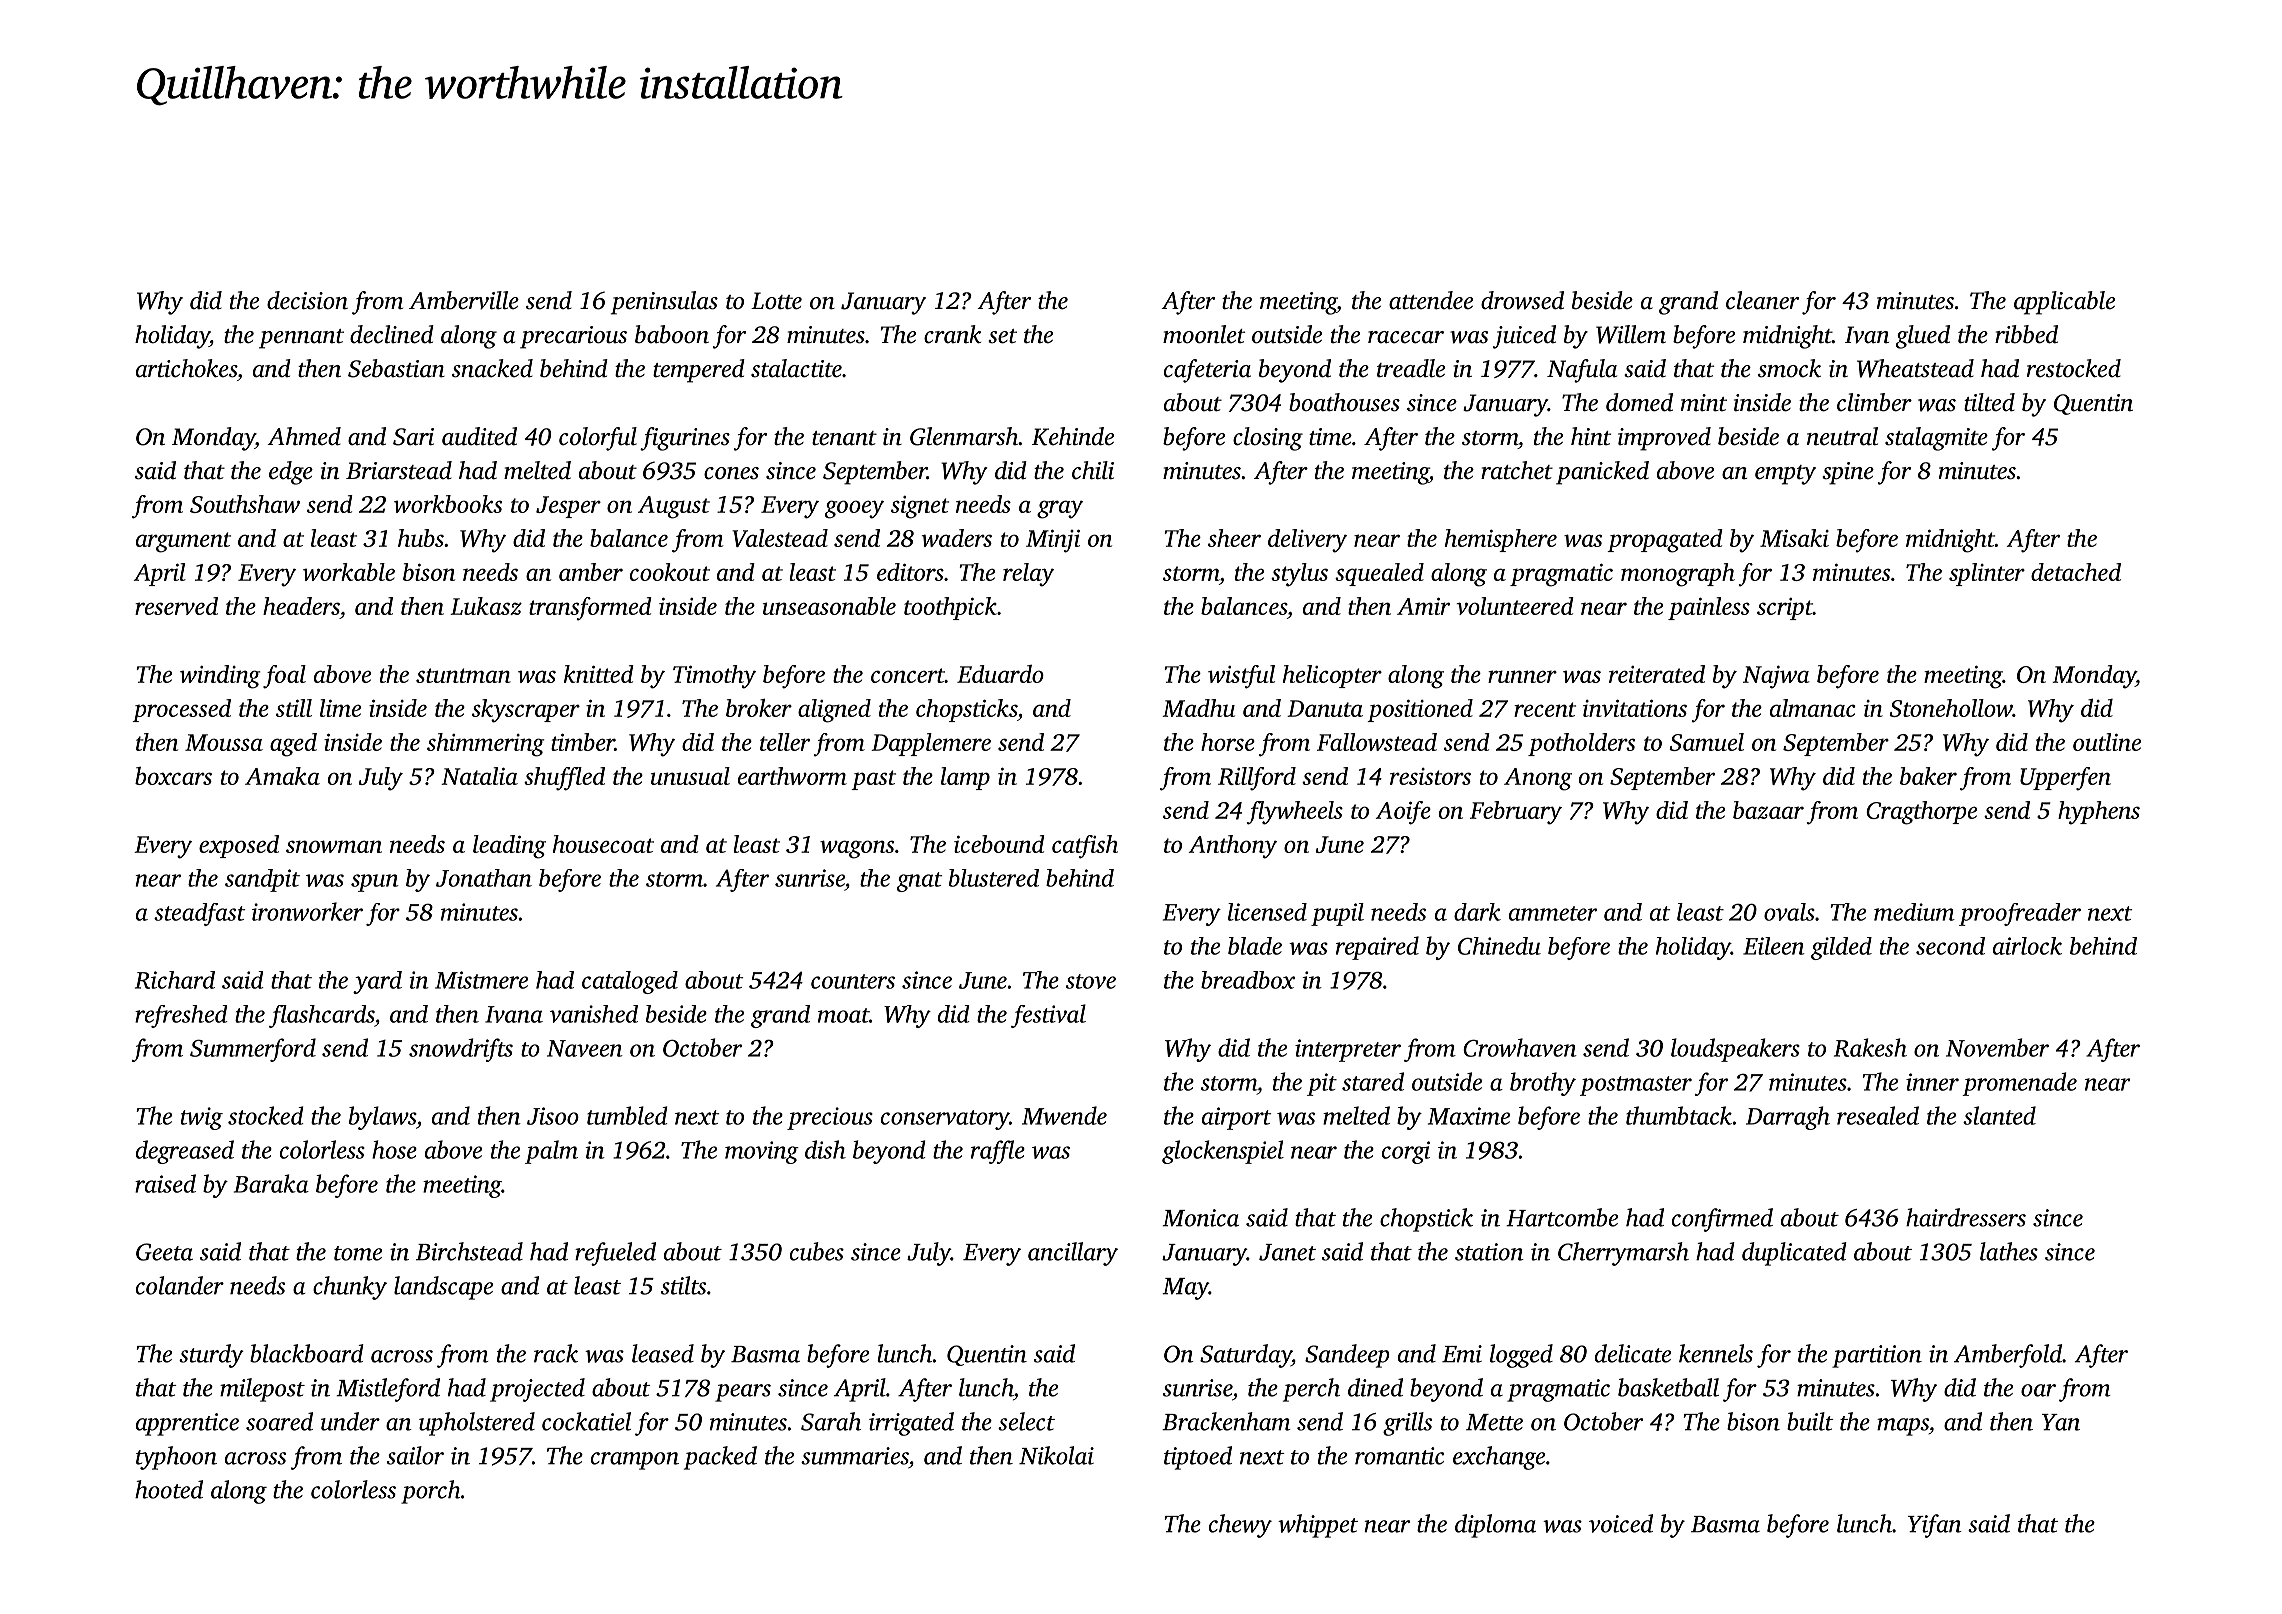 The height and width of the page is (1614, 2282). Describe the element at coordinates (1678, 575) in the page. I see `monograph` at that location.
